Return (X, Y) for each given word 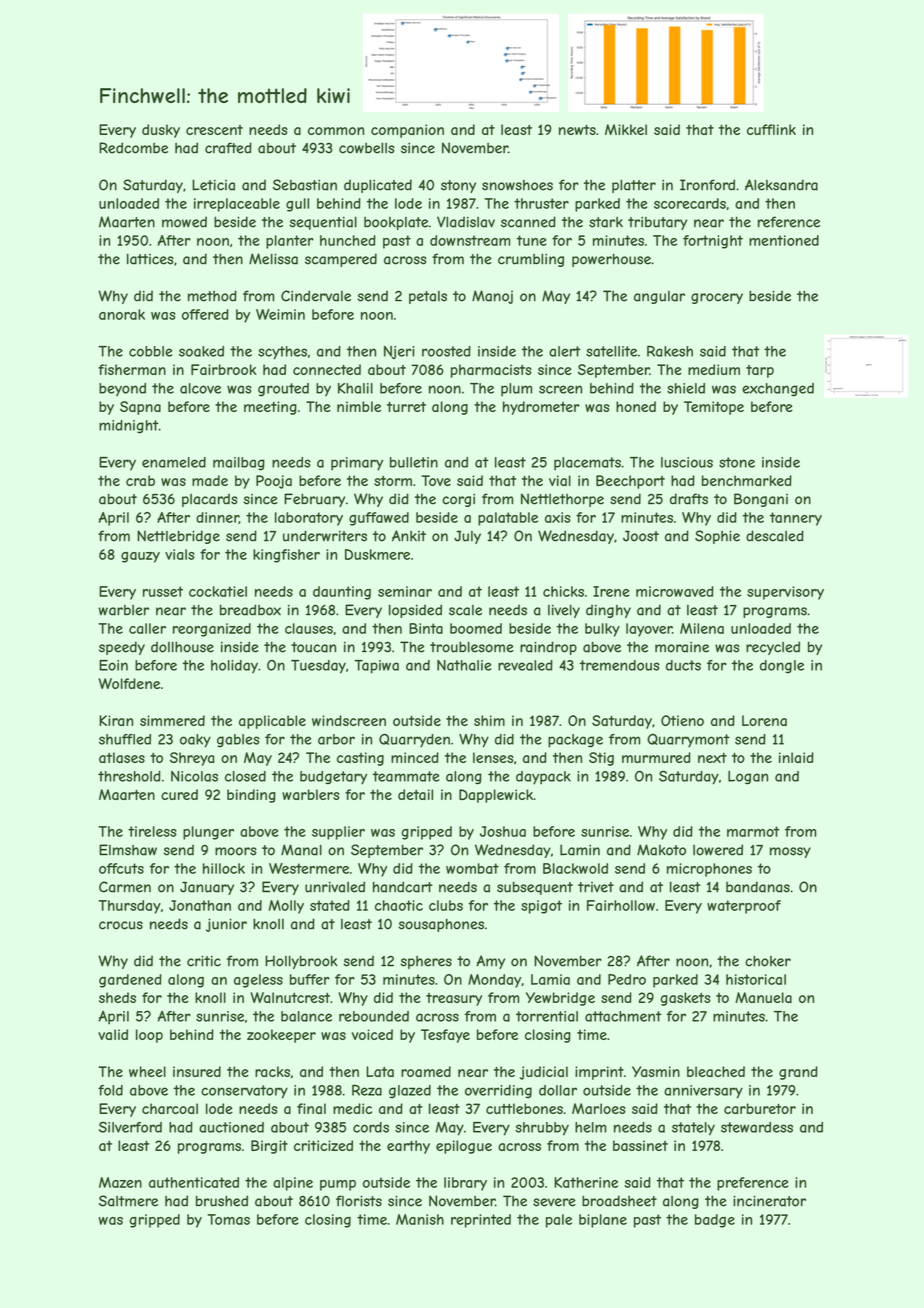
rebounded (374, 1016)
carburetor (760, 1108)
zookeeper (281, 1036)
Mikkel (626, 129)
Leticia (213, 185)
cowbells (367, 148)
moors (236, 851)
